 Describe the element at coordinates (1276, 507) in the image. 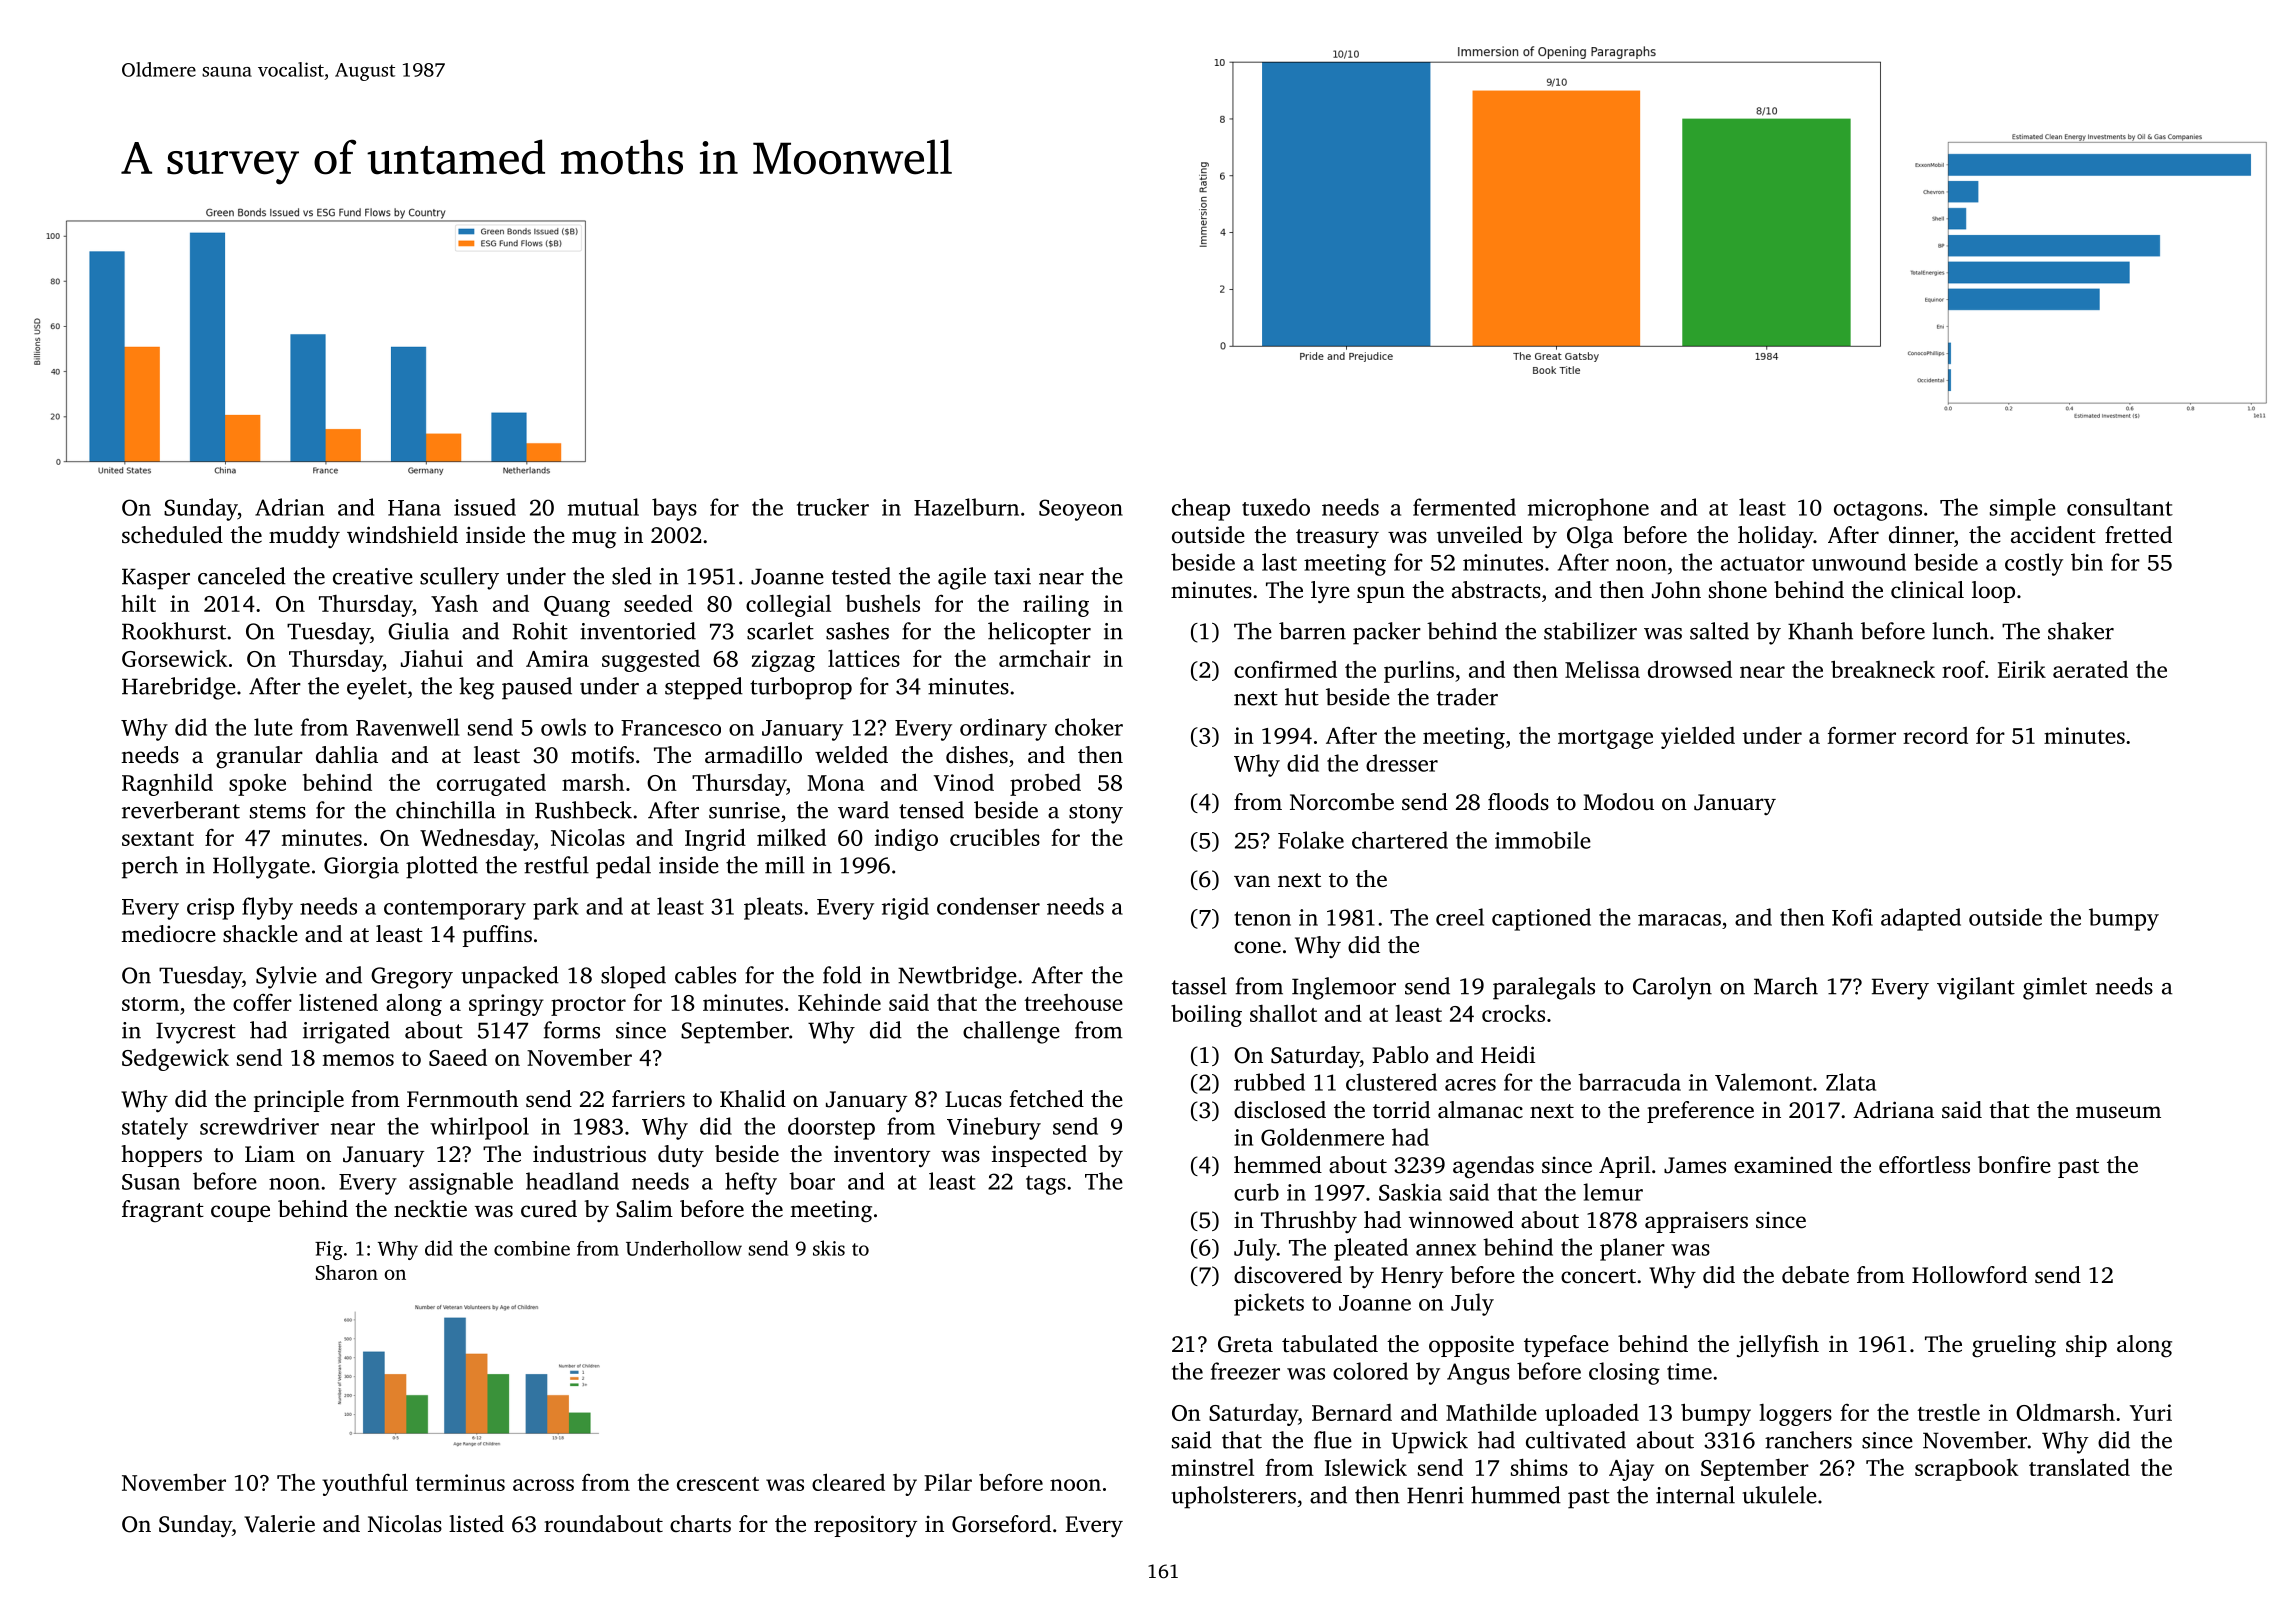

I see `tuxedo` at that location.
